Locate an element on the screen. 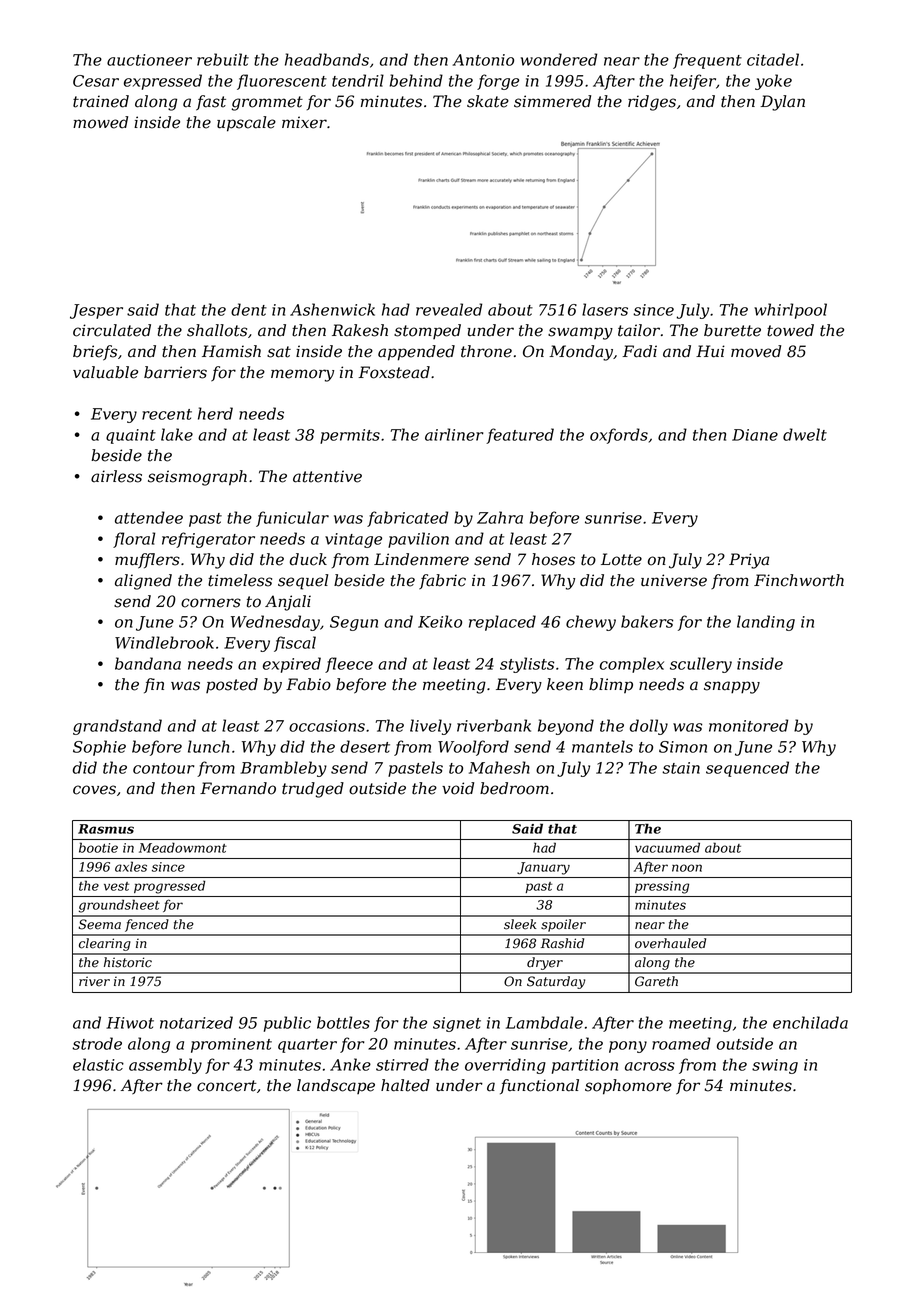 This screenshot has width=924, height=1308. expressed is located at coordinates (163, 82).
